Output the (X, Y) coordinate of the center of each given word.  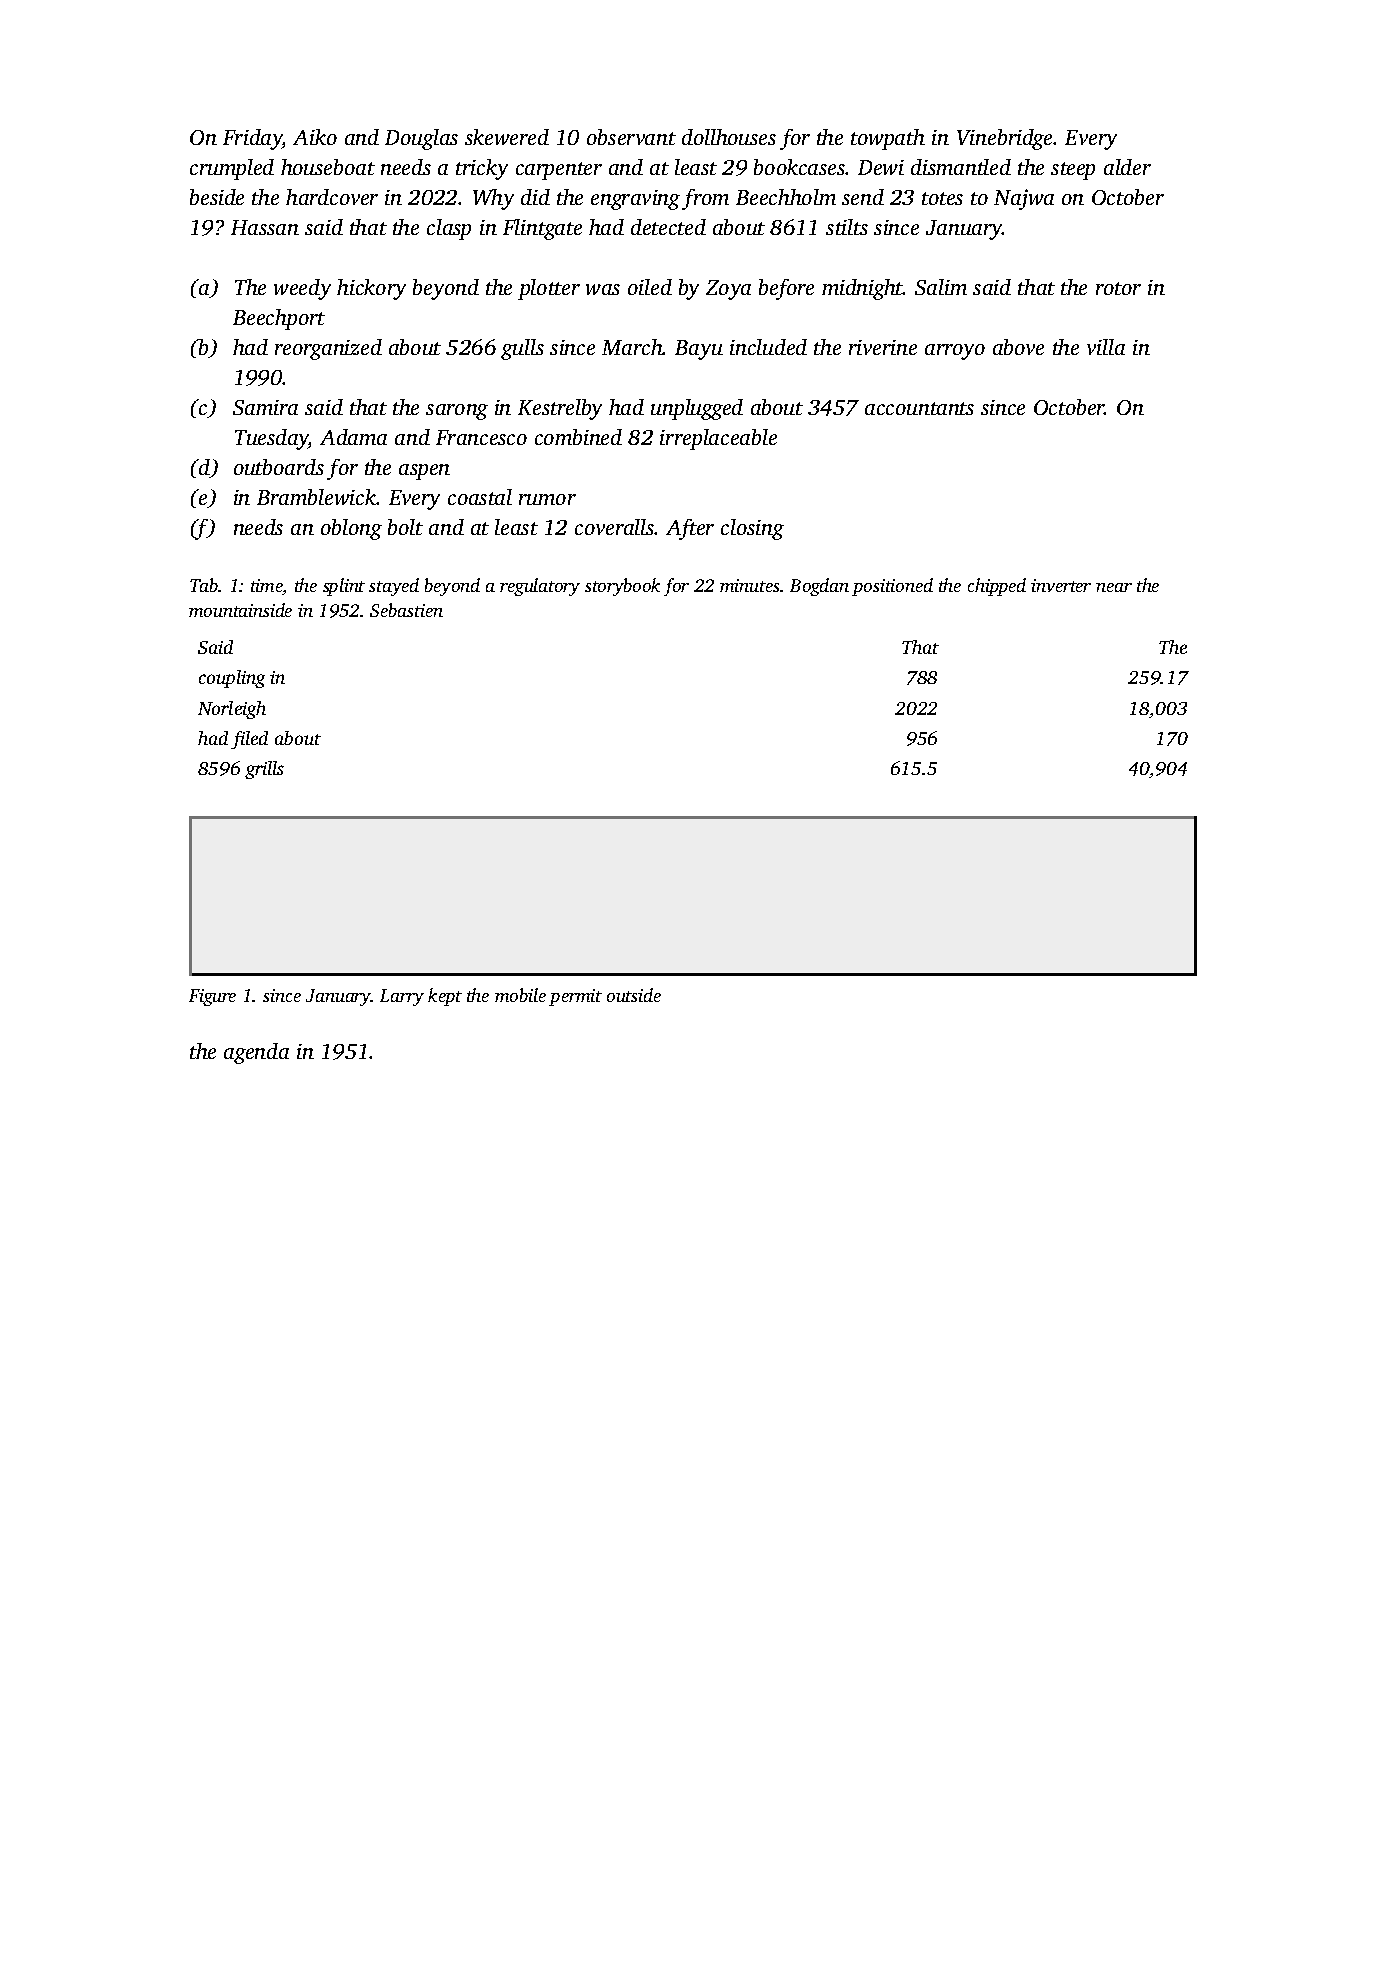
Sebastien (406, 610)
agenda (256, 1053)
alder (1127, 167)
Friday (252, 139)
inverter (1061, 585)
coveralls (615, 527)
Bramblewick (317, 497)
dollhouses (729, 137)
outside (634, 995)
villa (1106, 347)
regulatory (540, 587)
